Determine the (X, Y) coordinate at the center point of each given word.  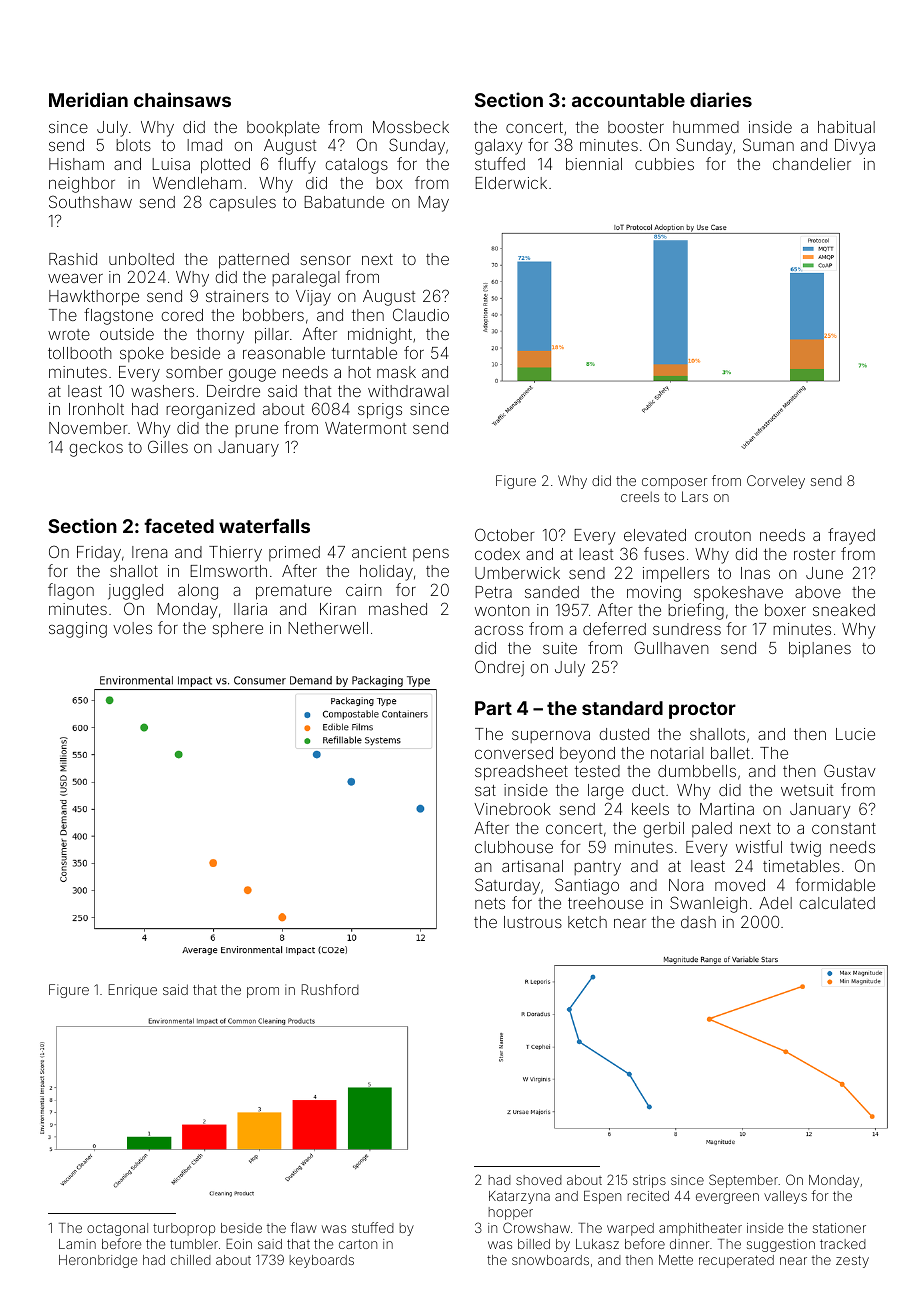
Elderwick (511, 183)
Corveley (776, 482)
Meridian (88, 99)
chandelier (812, 164)
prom (263, 992)
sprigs (380, 411)
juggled (135, 592)
